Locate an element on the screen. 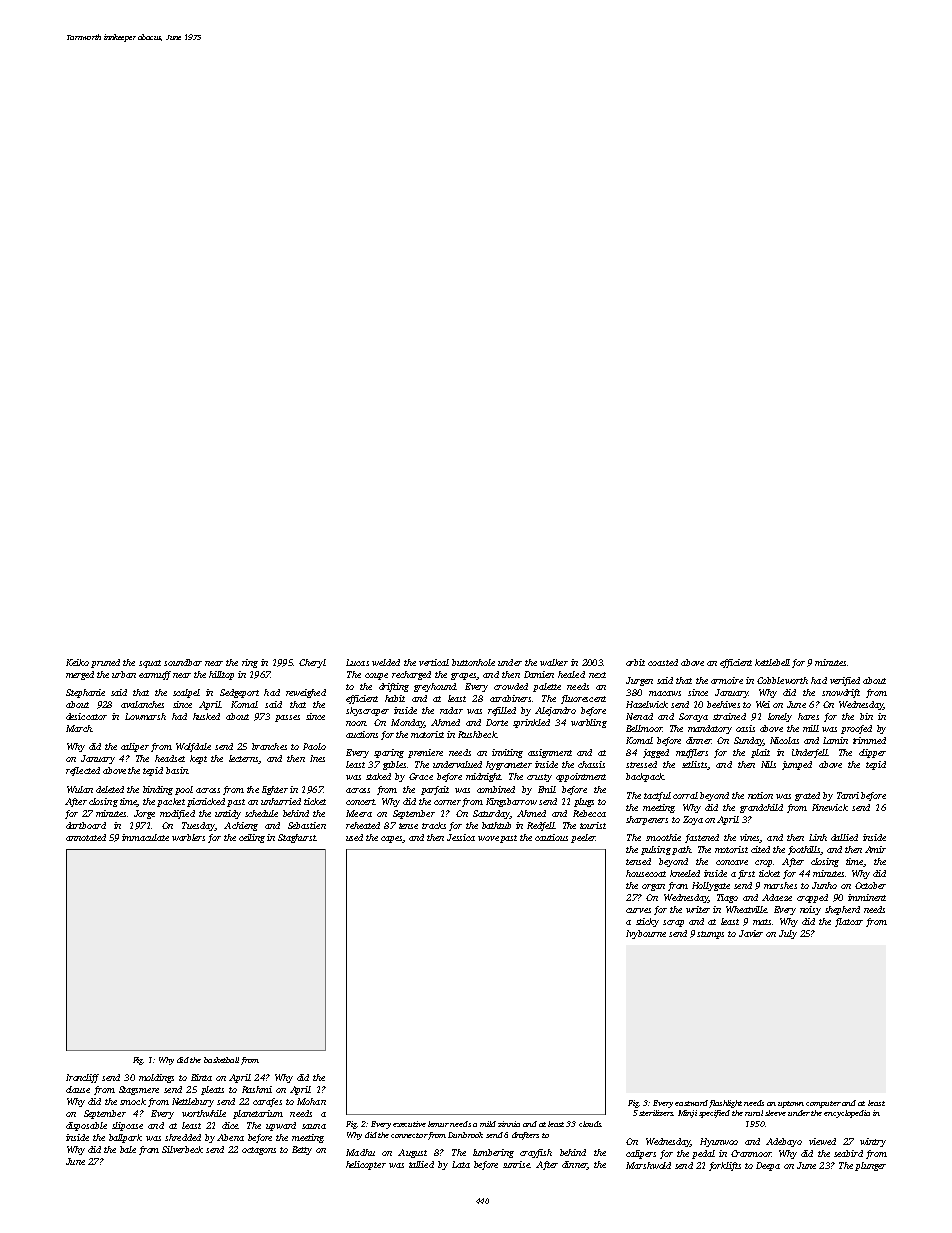 The image size is (952, 1233). tallied is located at coordinates (421, 1164).
